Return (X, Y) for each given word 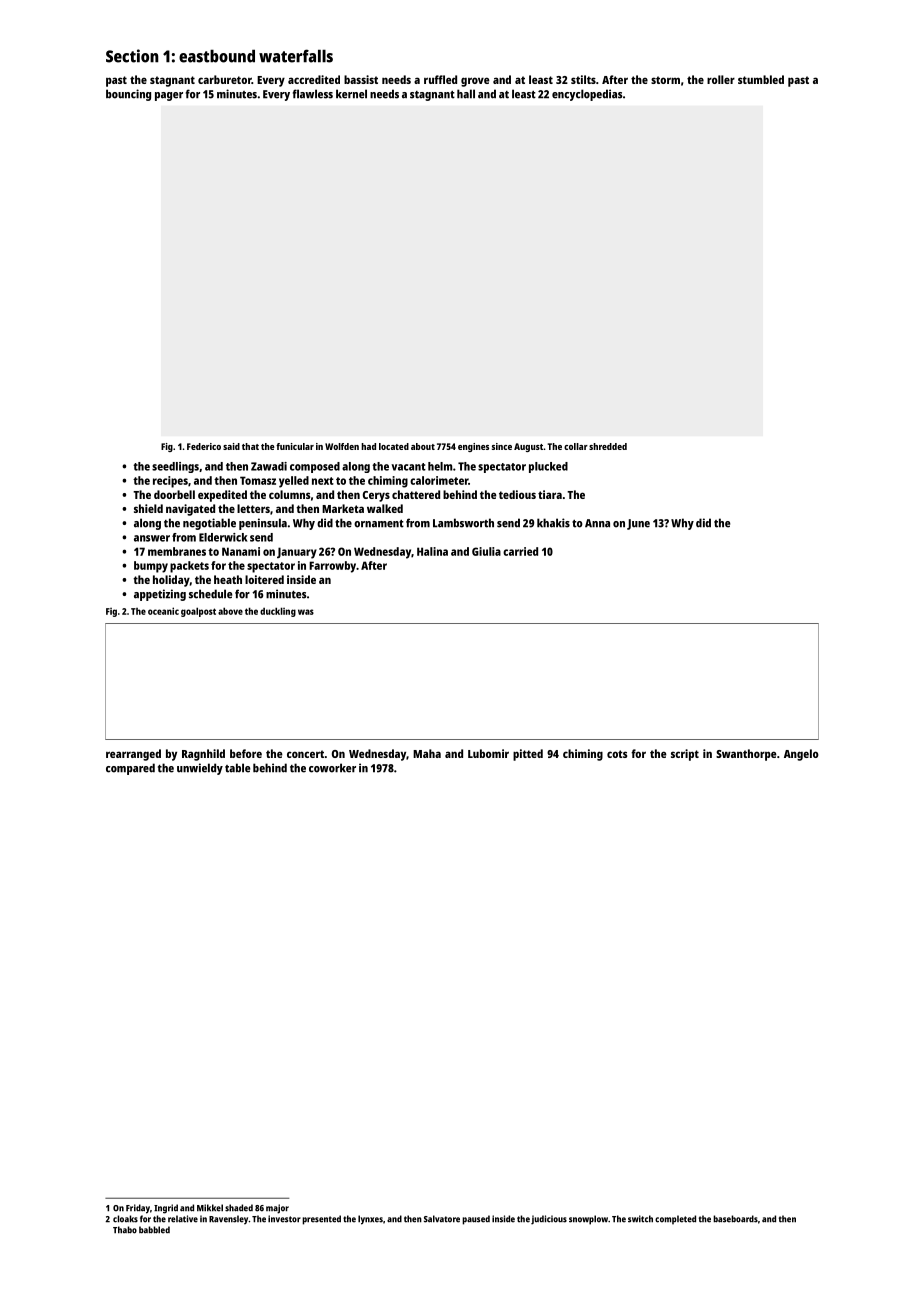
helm (440, 466)
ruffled (440, 79)
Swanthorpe (746, 755)
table (237, 768)
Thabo (125, 1230)
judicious (549, 1220)
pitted (528, 755)
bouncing (128, 95)
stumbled (761, 79)
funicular (295, 446)
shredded (608, 446)
